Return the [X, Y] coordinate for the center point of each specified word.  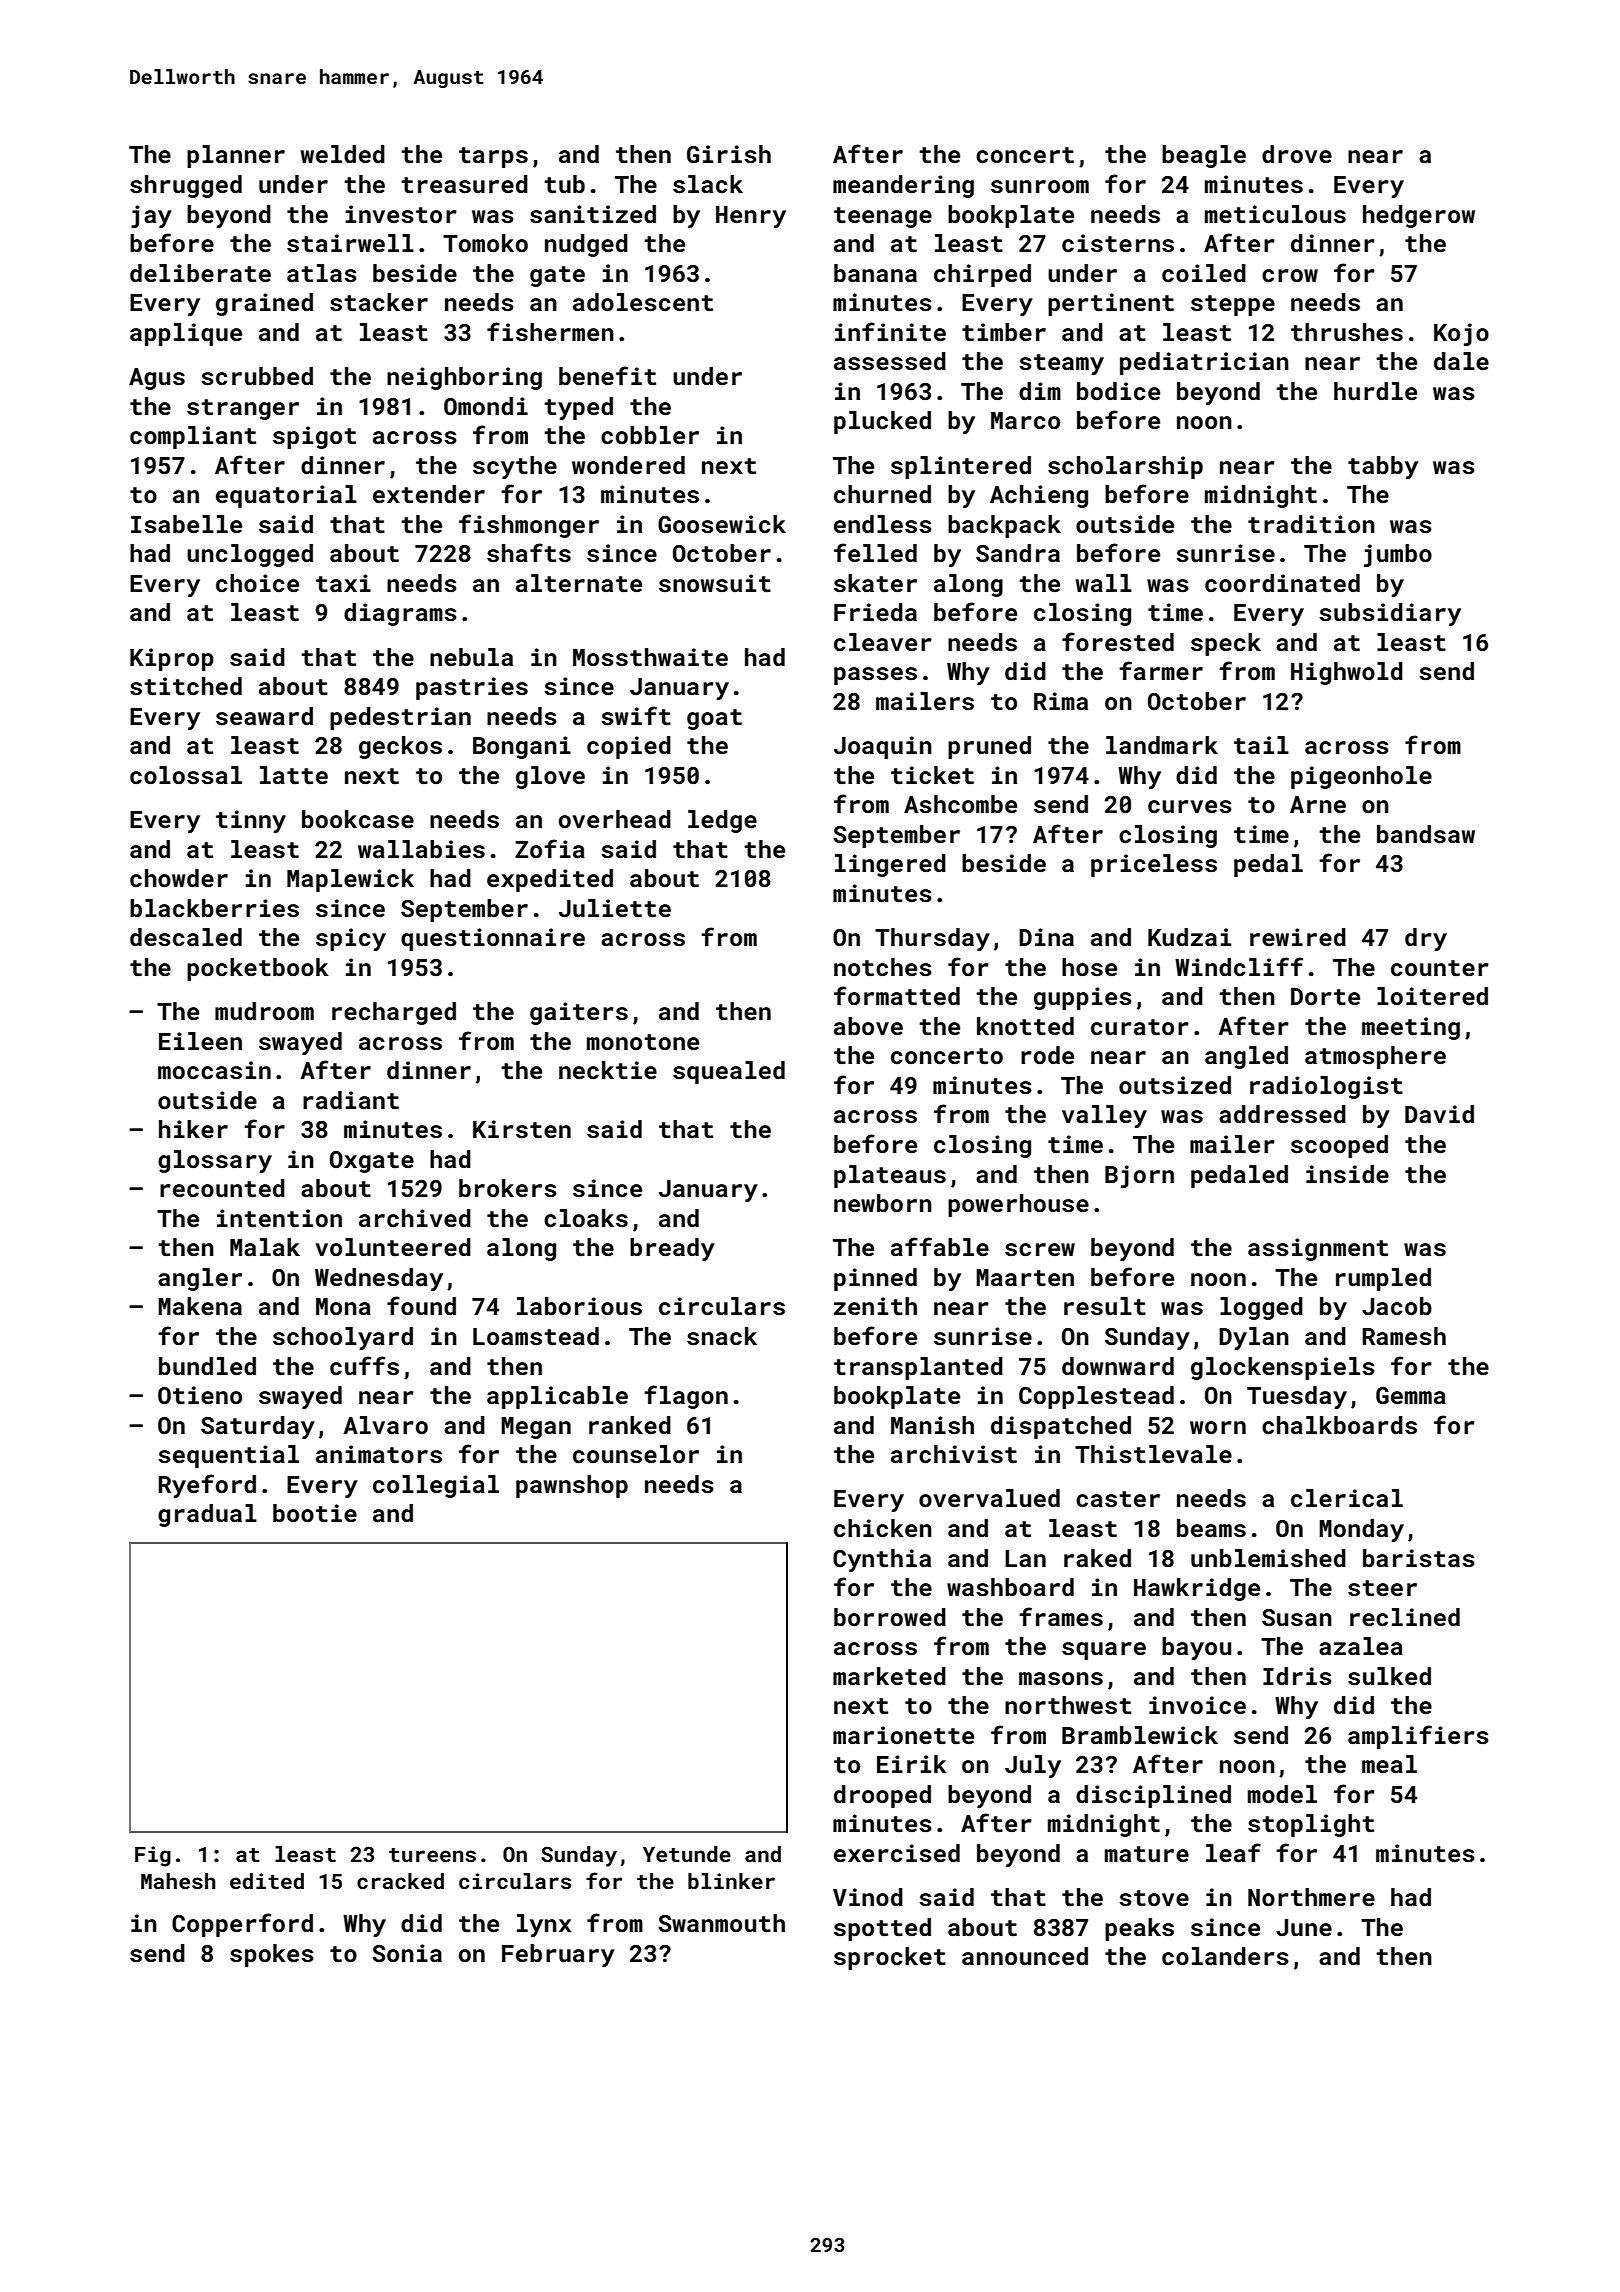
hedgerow [1419, 216]
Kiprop [172, 659]
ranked [630, 1425]
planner [236, 156]
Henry [751, 217]
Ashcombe [960, 804]
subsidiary [1390, 614]
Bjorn [1139, 1176]
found [421, 1305]
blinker [731, 1881]
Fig [153, 1856]
